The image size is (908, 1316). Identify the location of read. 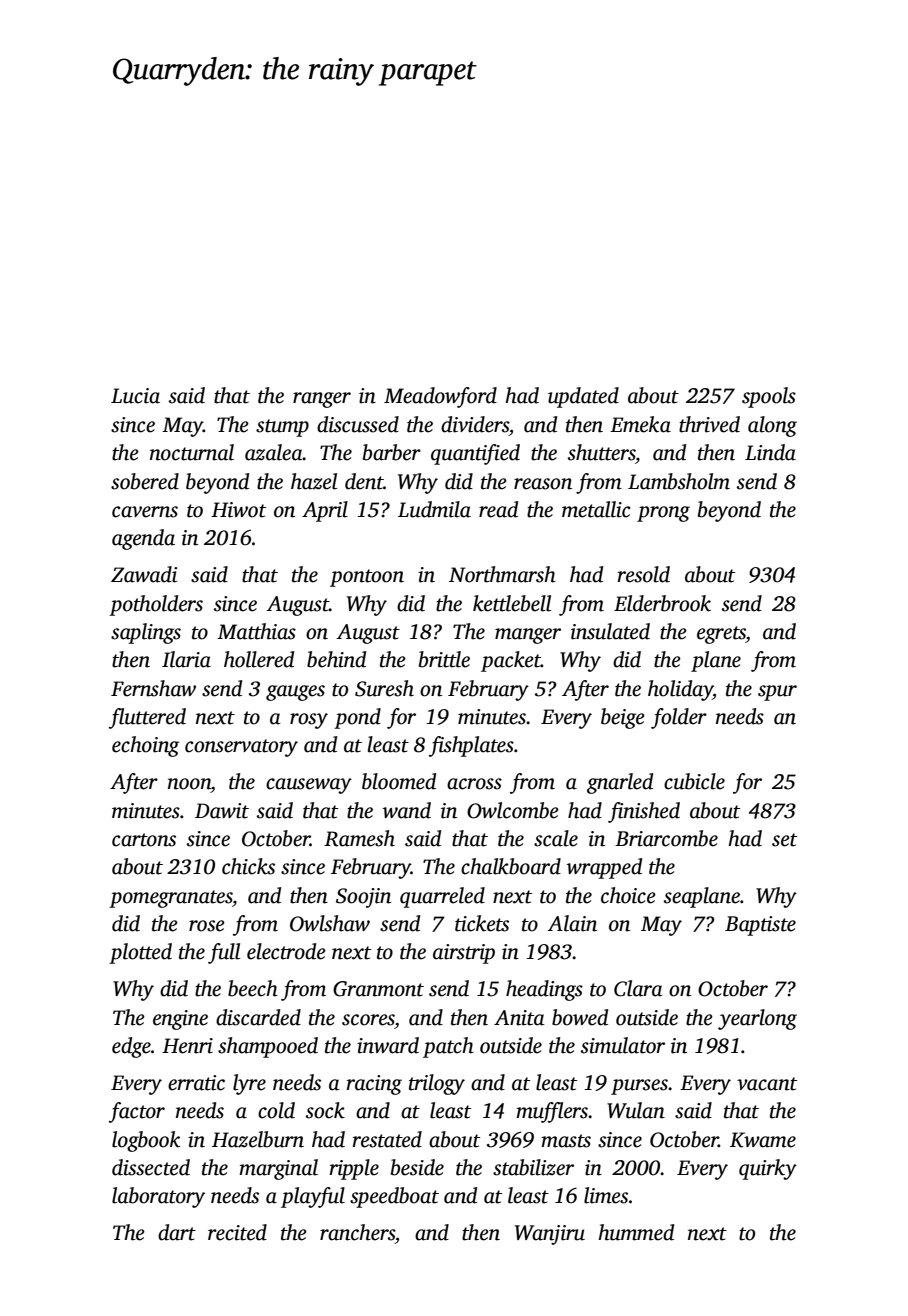
(498, 509).
